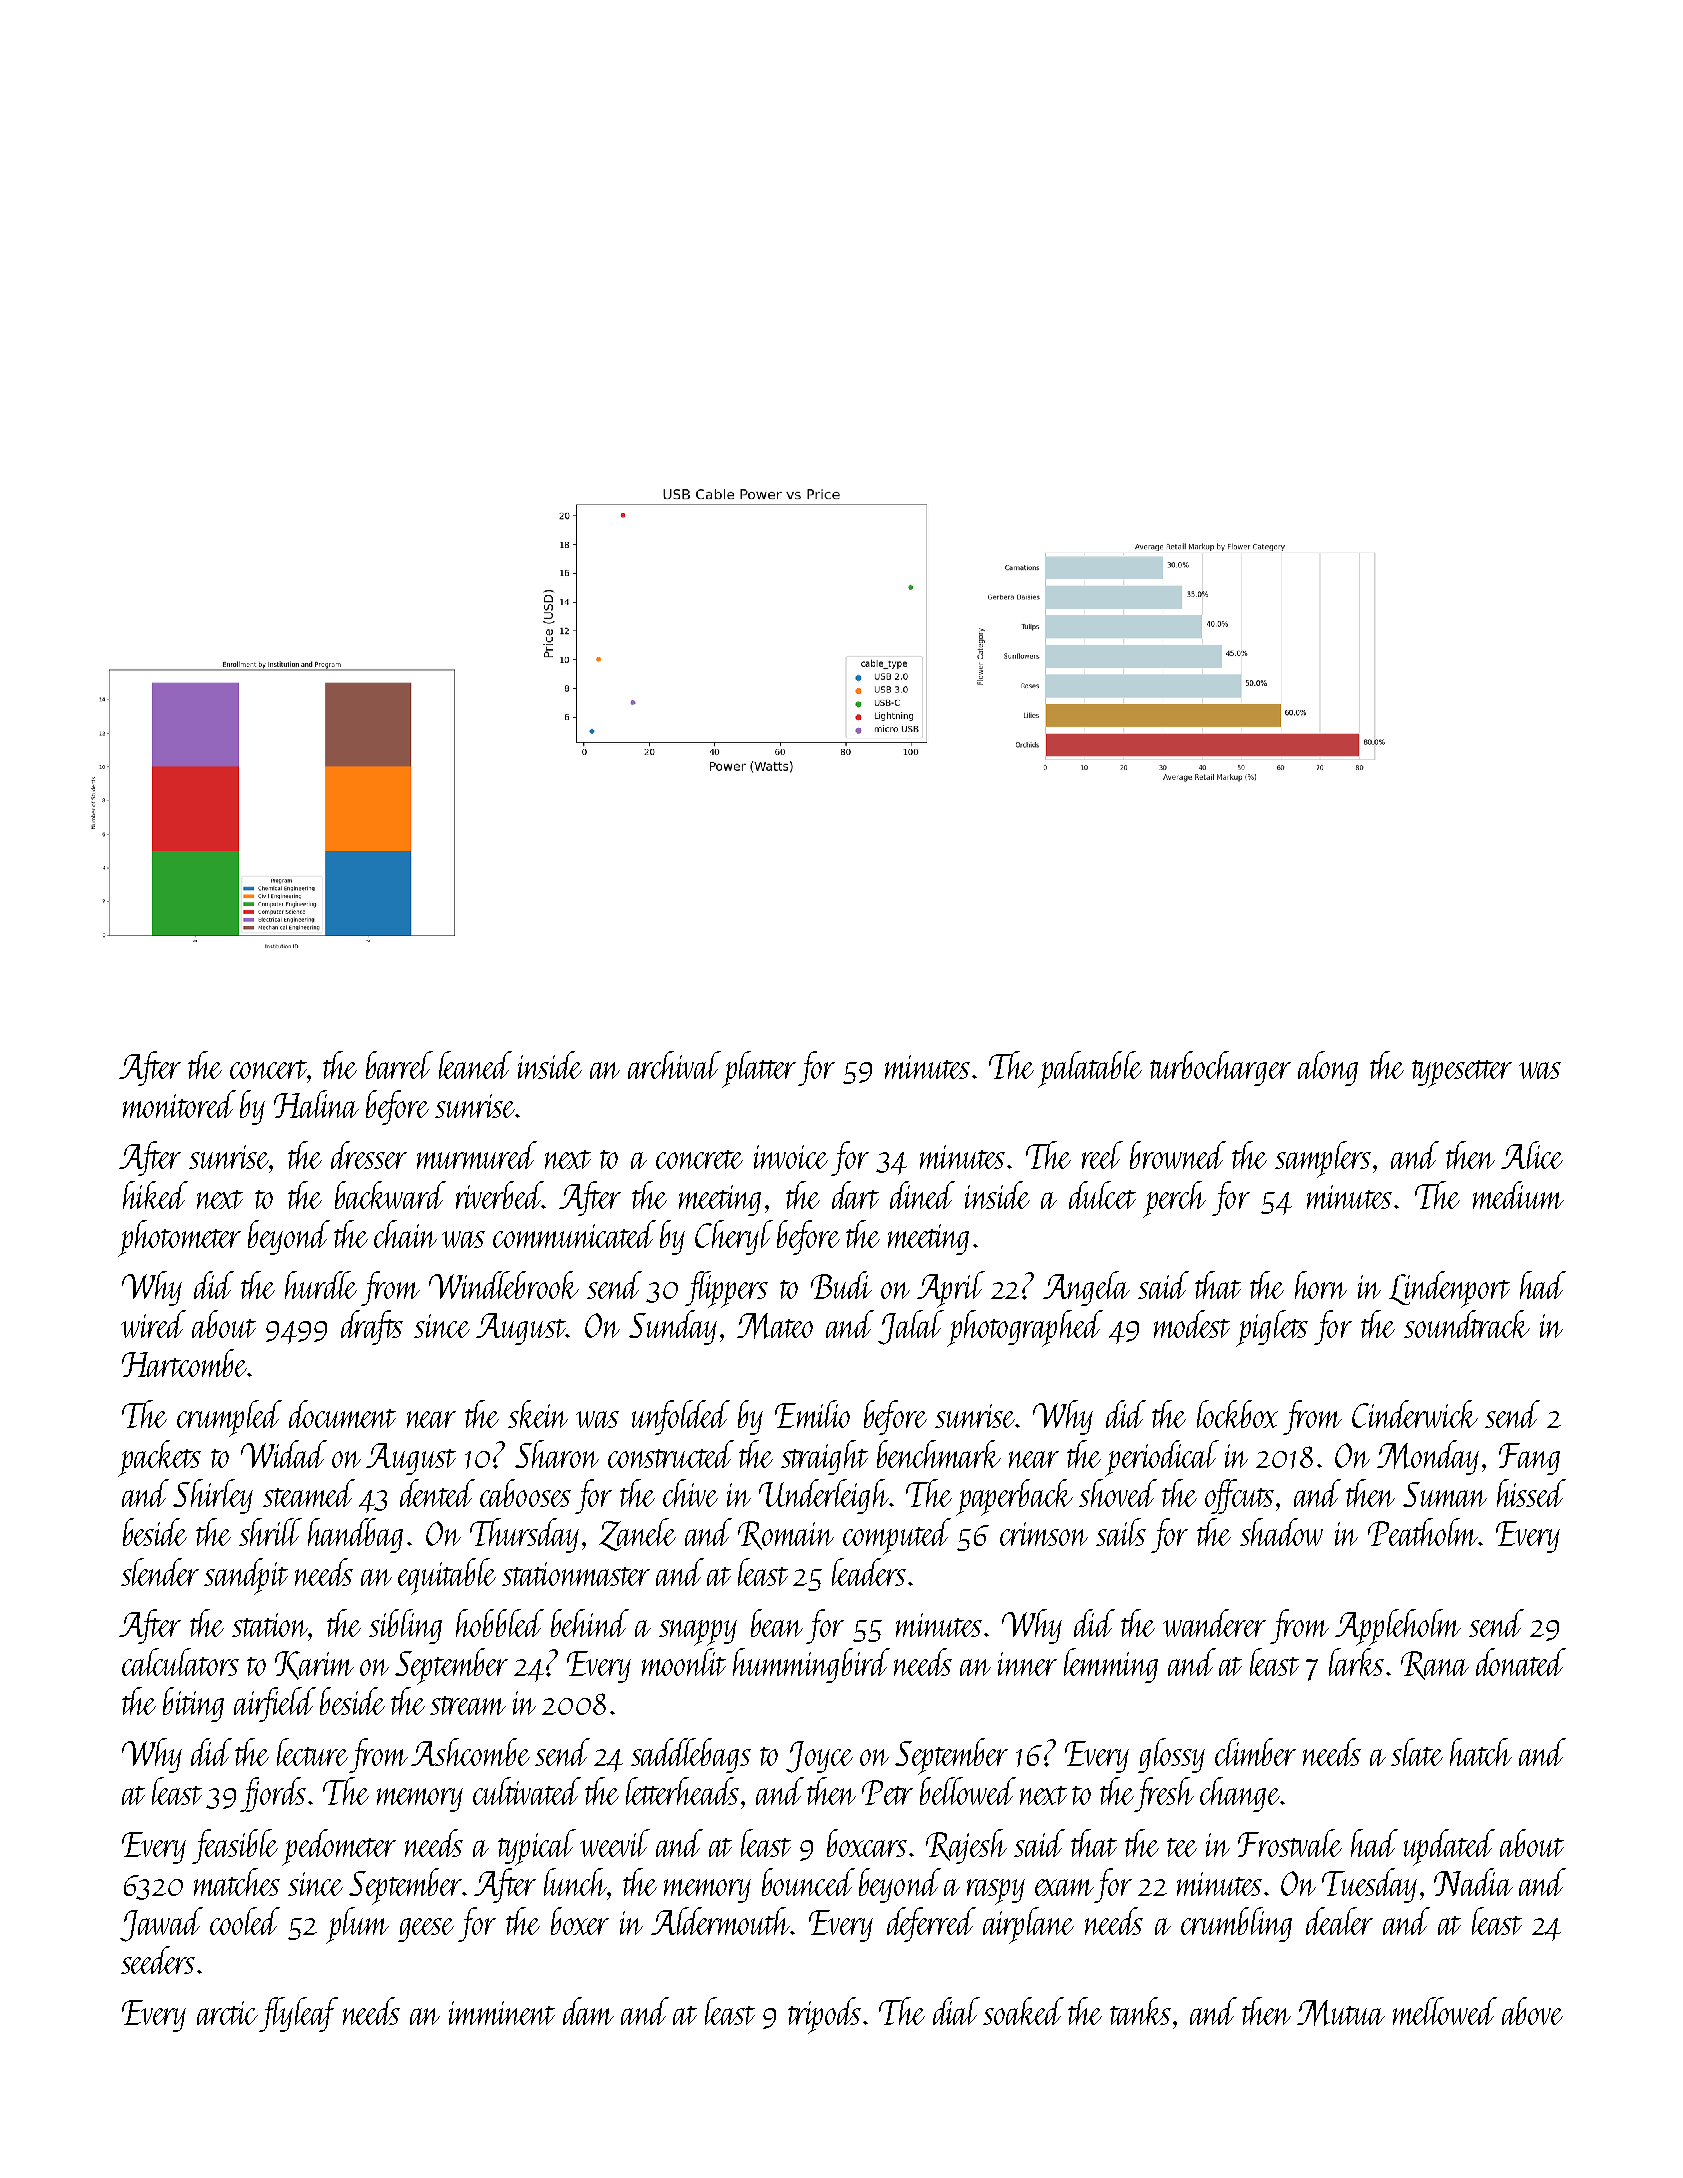  What do you see at coordinates (1140, 2011) in the screenshot?
I see `tanks` at bounding box center [1140, 2011].
